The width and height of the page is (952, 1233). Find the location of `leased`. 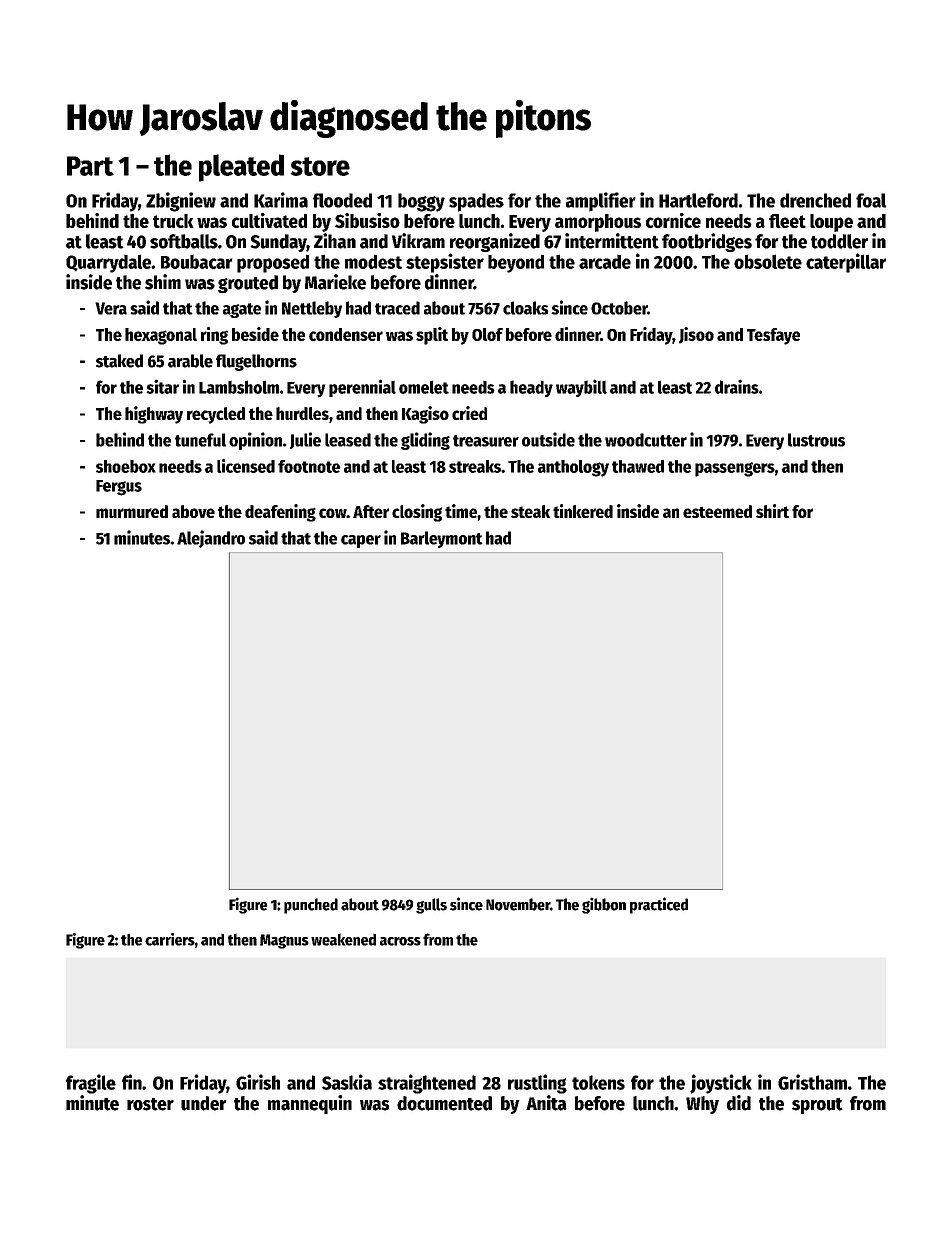

leased is located at coordinates (348, 440).
